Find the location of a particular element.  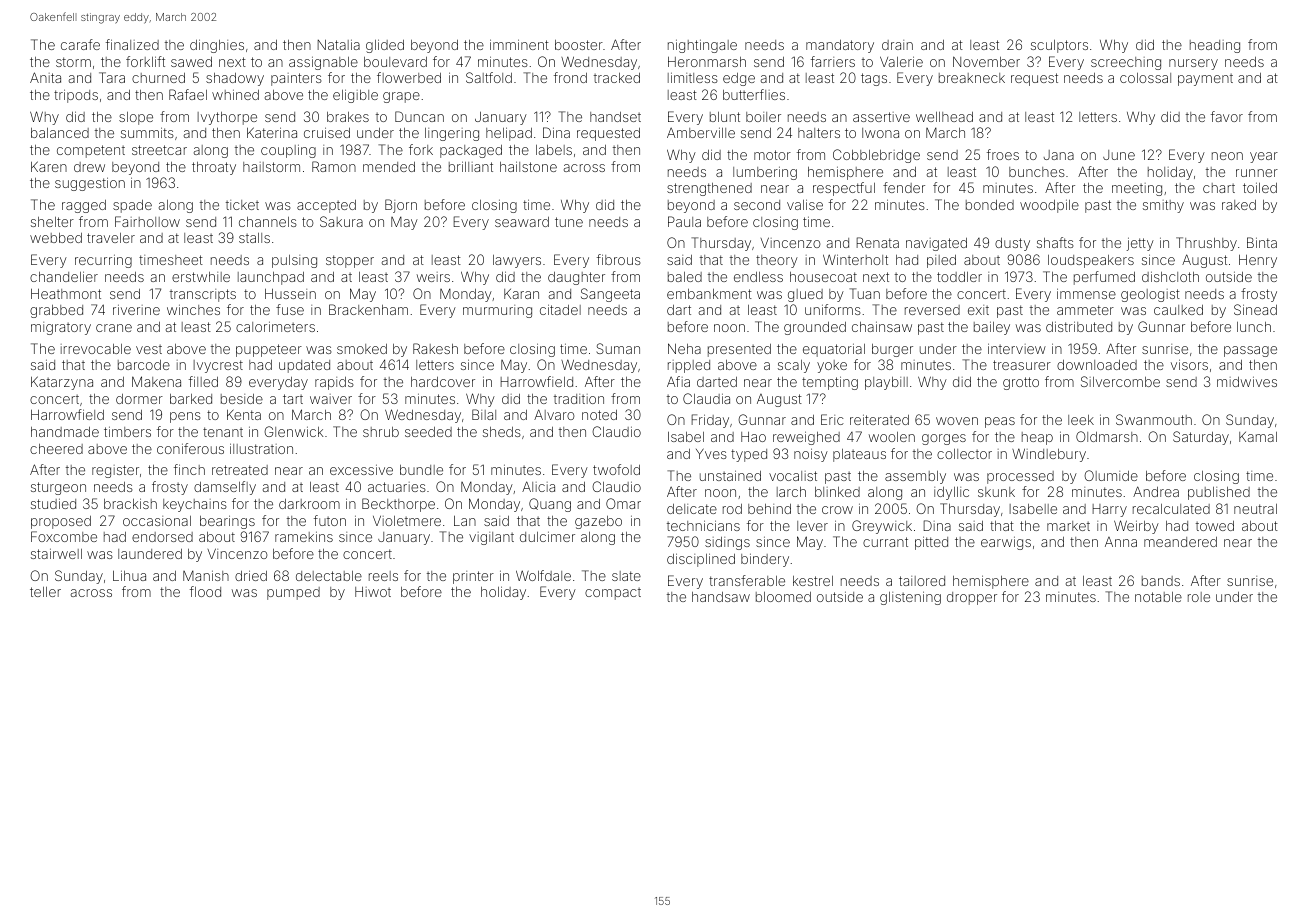

Omar is located at coordinates (623, 503).
